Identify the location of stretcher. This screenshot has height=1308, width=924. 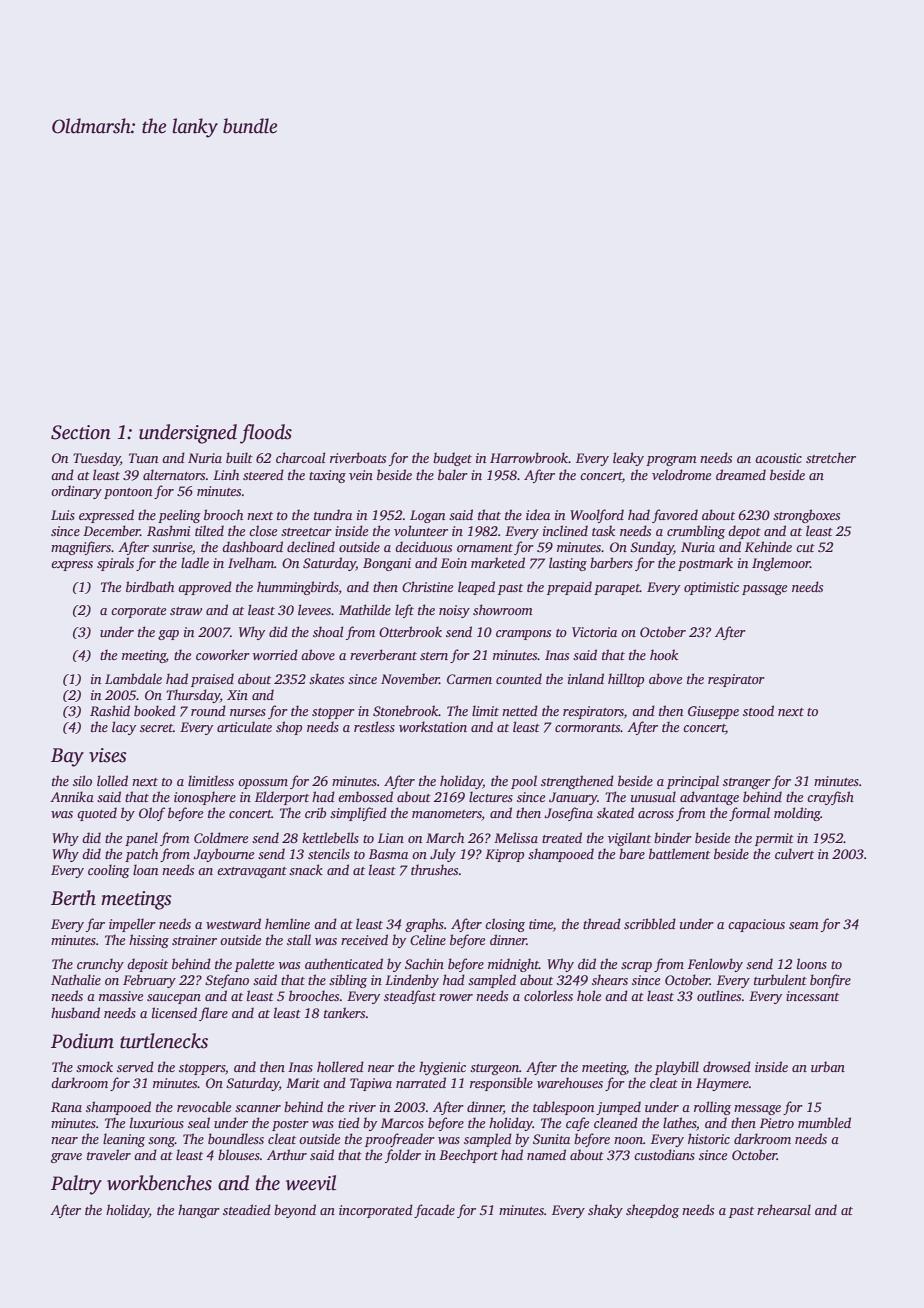
(831, 457).
